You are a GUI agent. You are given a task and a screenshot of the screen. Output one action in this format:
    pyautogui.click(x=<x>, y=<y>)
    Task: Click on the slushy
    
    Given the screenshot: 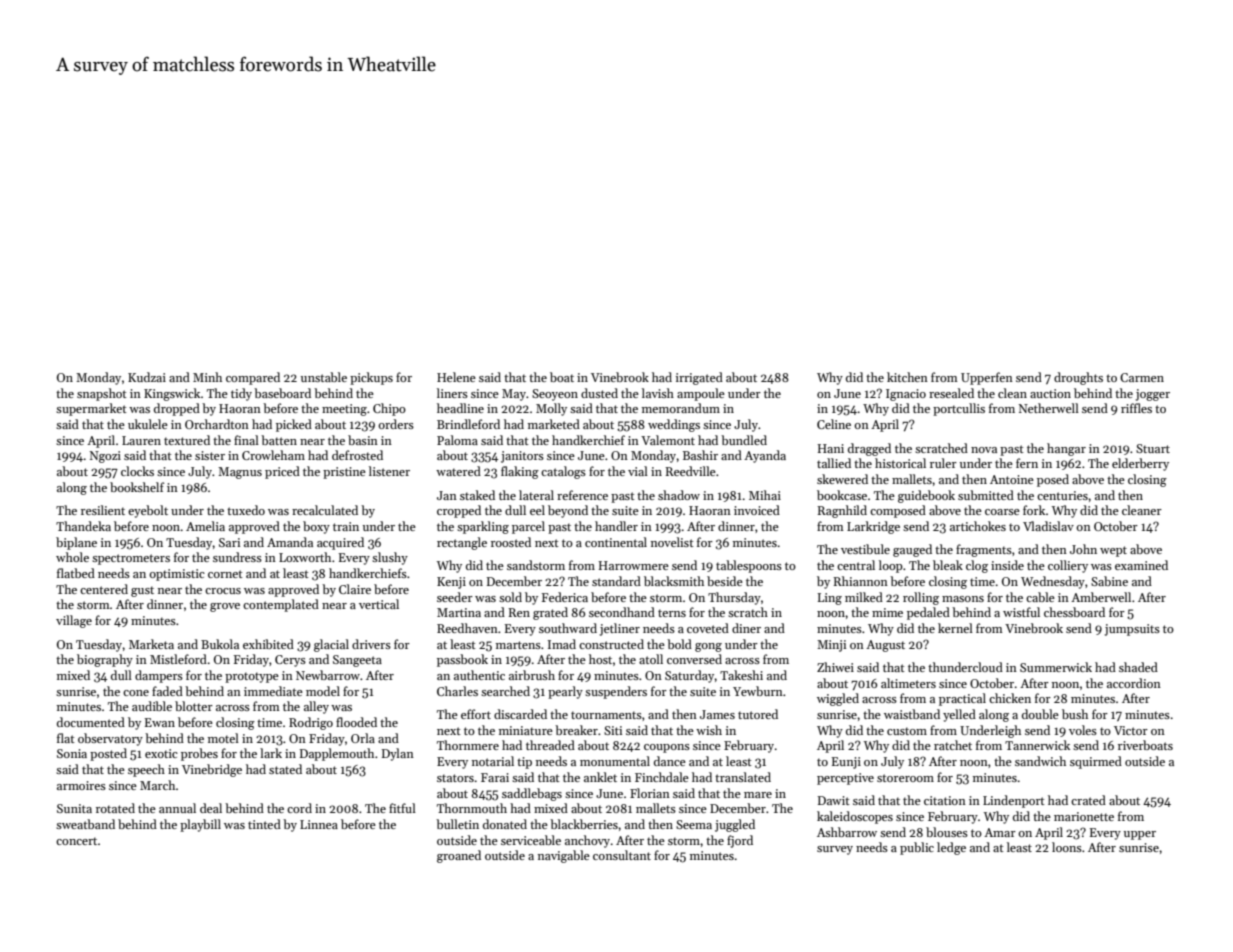 What is the action you would take?
    pyautogui.click(x=390, y=558)
